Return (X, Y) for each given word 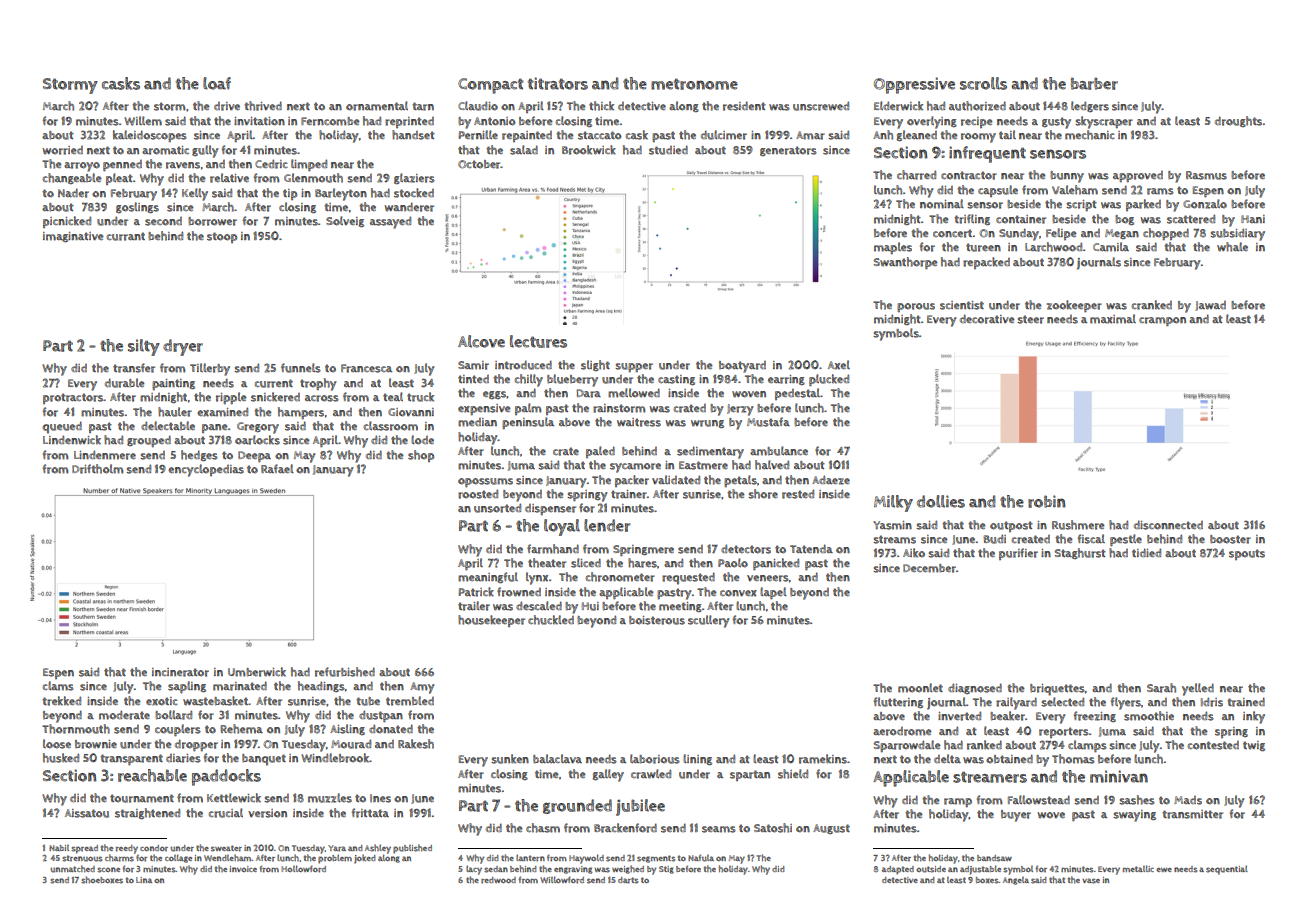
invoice (243, 869)
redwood (498, 880)
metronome (694, 84)
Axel (839, 365)
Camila (1111, 247)
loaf (217, 83)
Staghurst (1080, 553)
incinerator (180, 672)
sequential (1227, 870)
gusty (1056, 123)
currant (126, 236)
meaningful (488, 577)
